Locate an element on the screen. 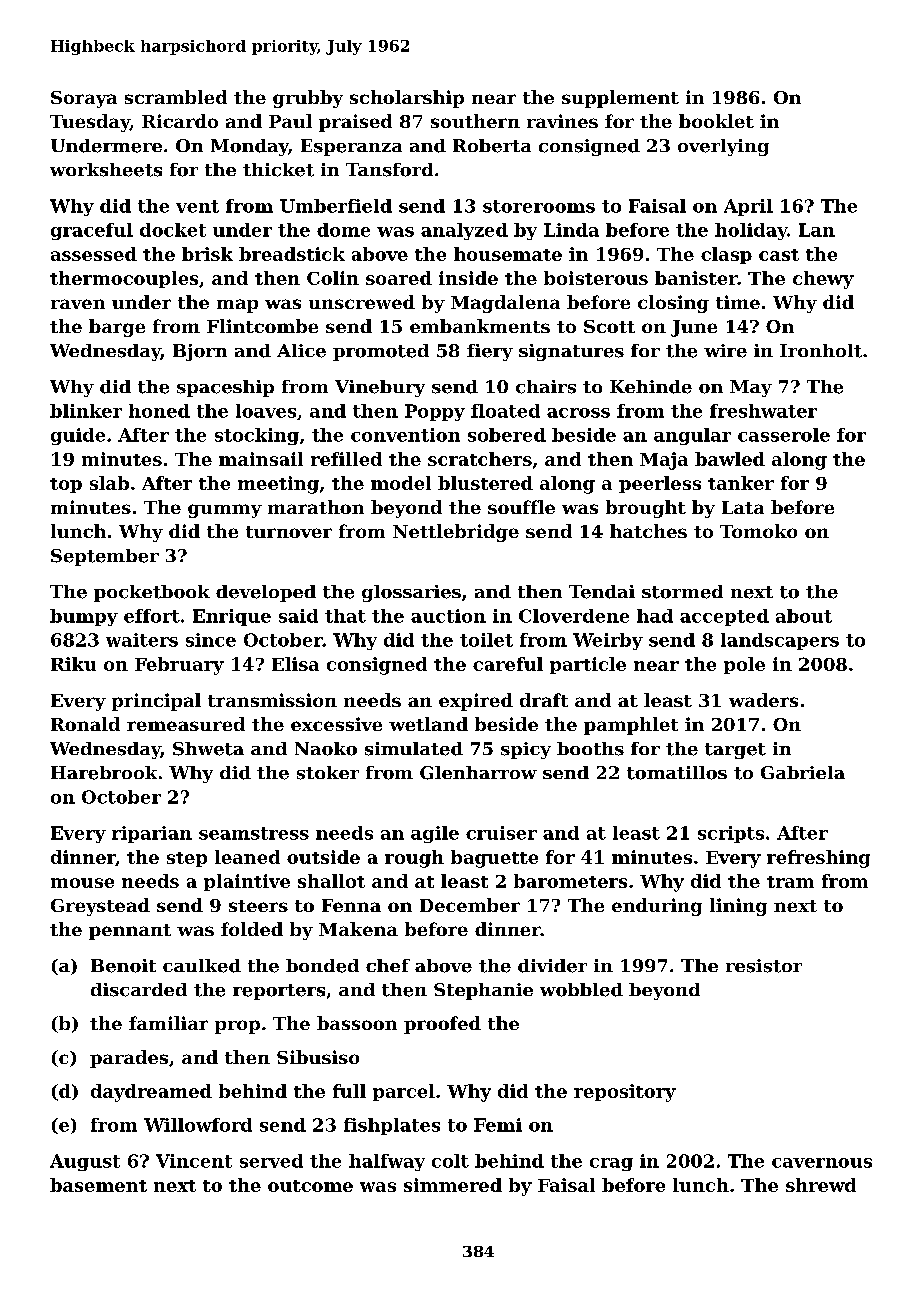  promoted is located at coordinates (381, 352).
